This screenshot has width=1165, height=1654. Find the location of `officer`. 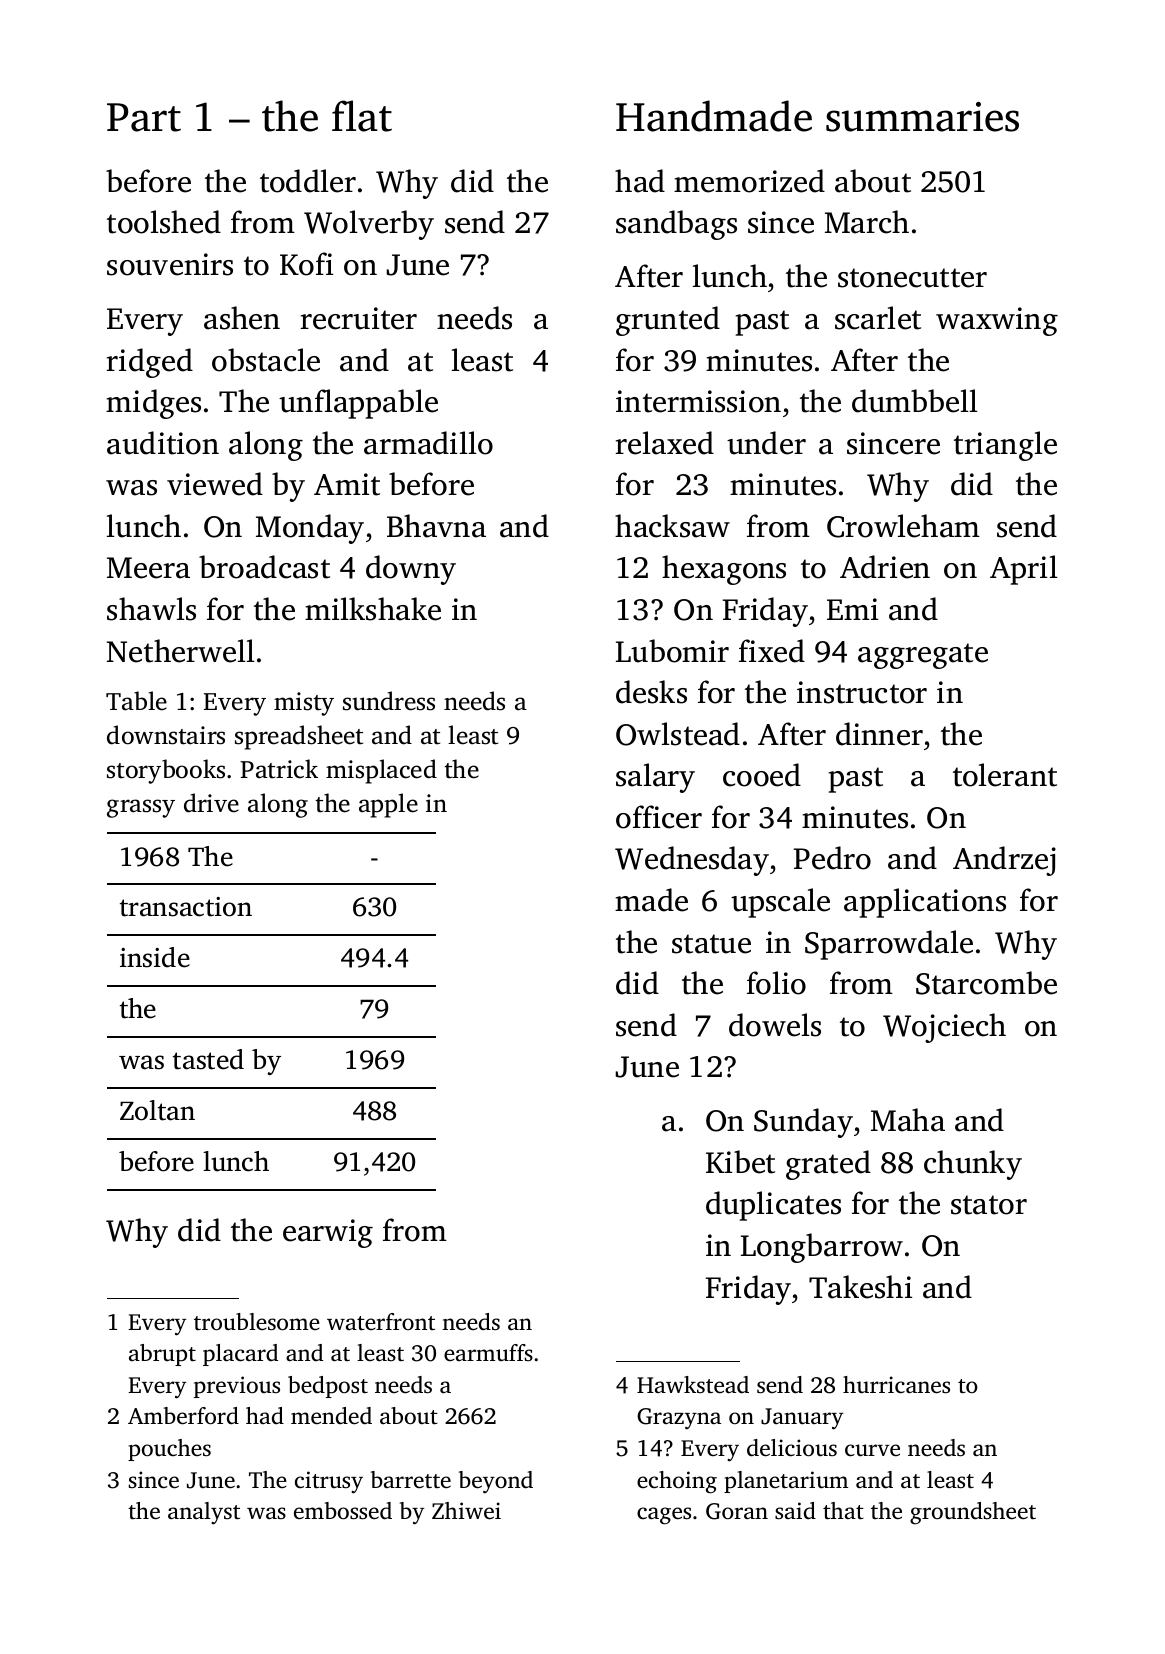

officer is located at coordinates (659, 817).
